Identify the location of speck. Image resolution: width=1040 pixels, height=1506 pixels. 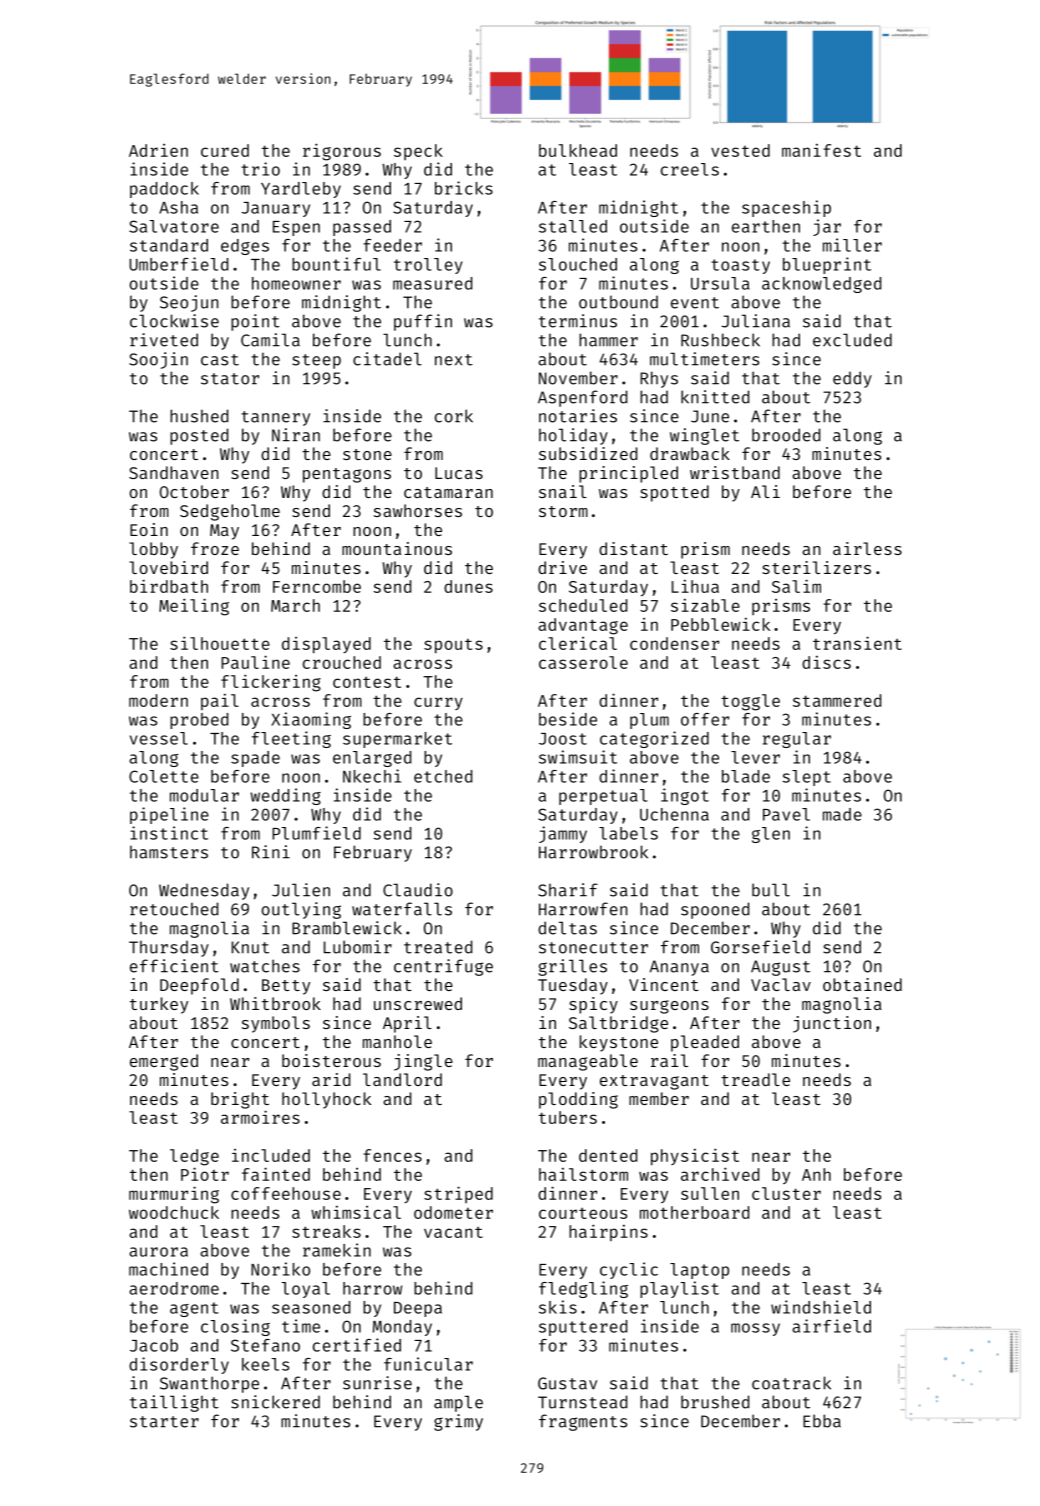
(418, 152).
